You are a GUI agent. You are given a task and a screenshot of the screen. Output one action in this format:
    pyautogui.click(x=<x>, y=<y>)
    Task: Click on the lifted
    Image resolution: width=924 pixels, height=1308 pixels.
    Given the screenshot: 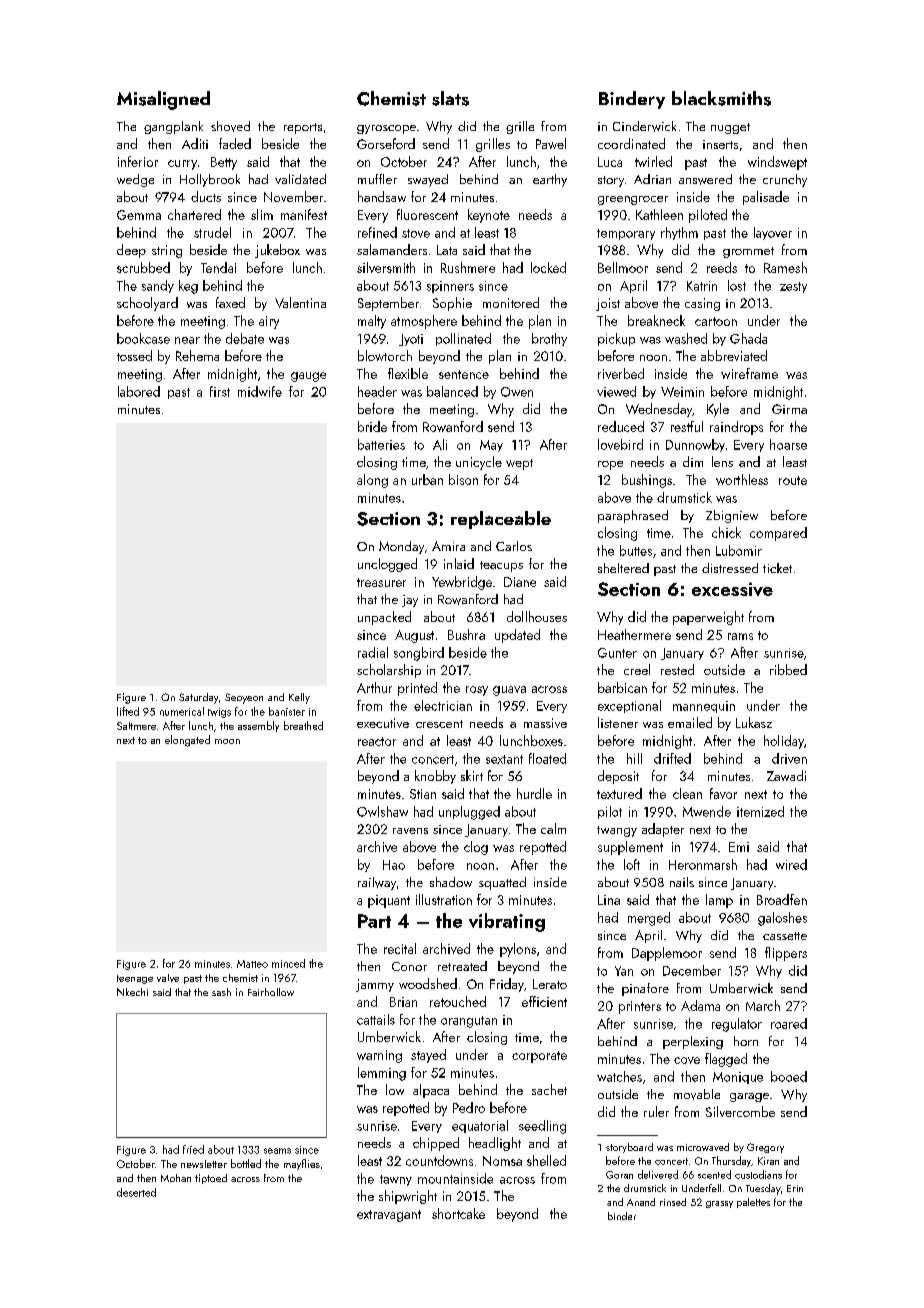 What is the action you would take?
    pyautogui.click(x=128, y=711)
